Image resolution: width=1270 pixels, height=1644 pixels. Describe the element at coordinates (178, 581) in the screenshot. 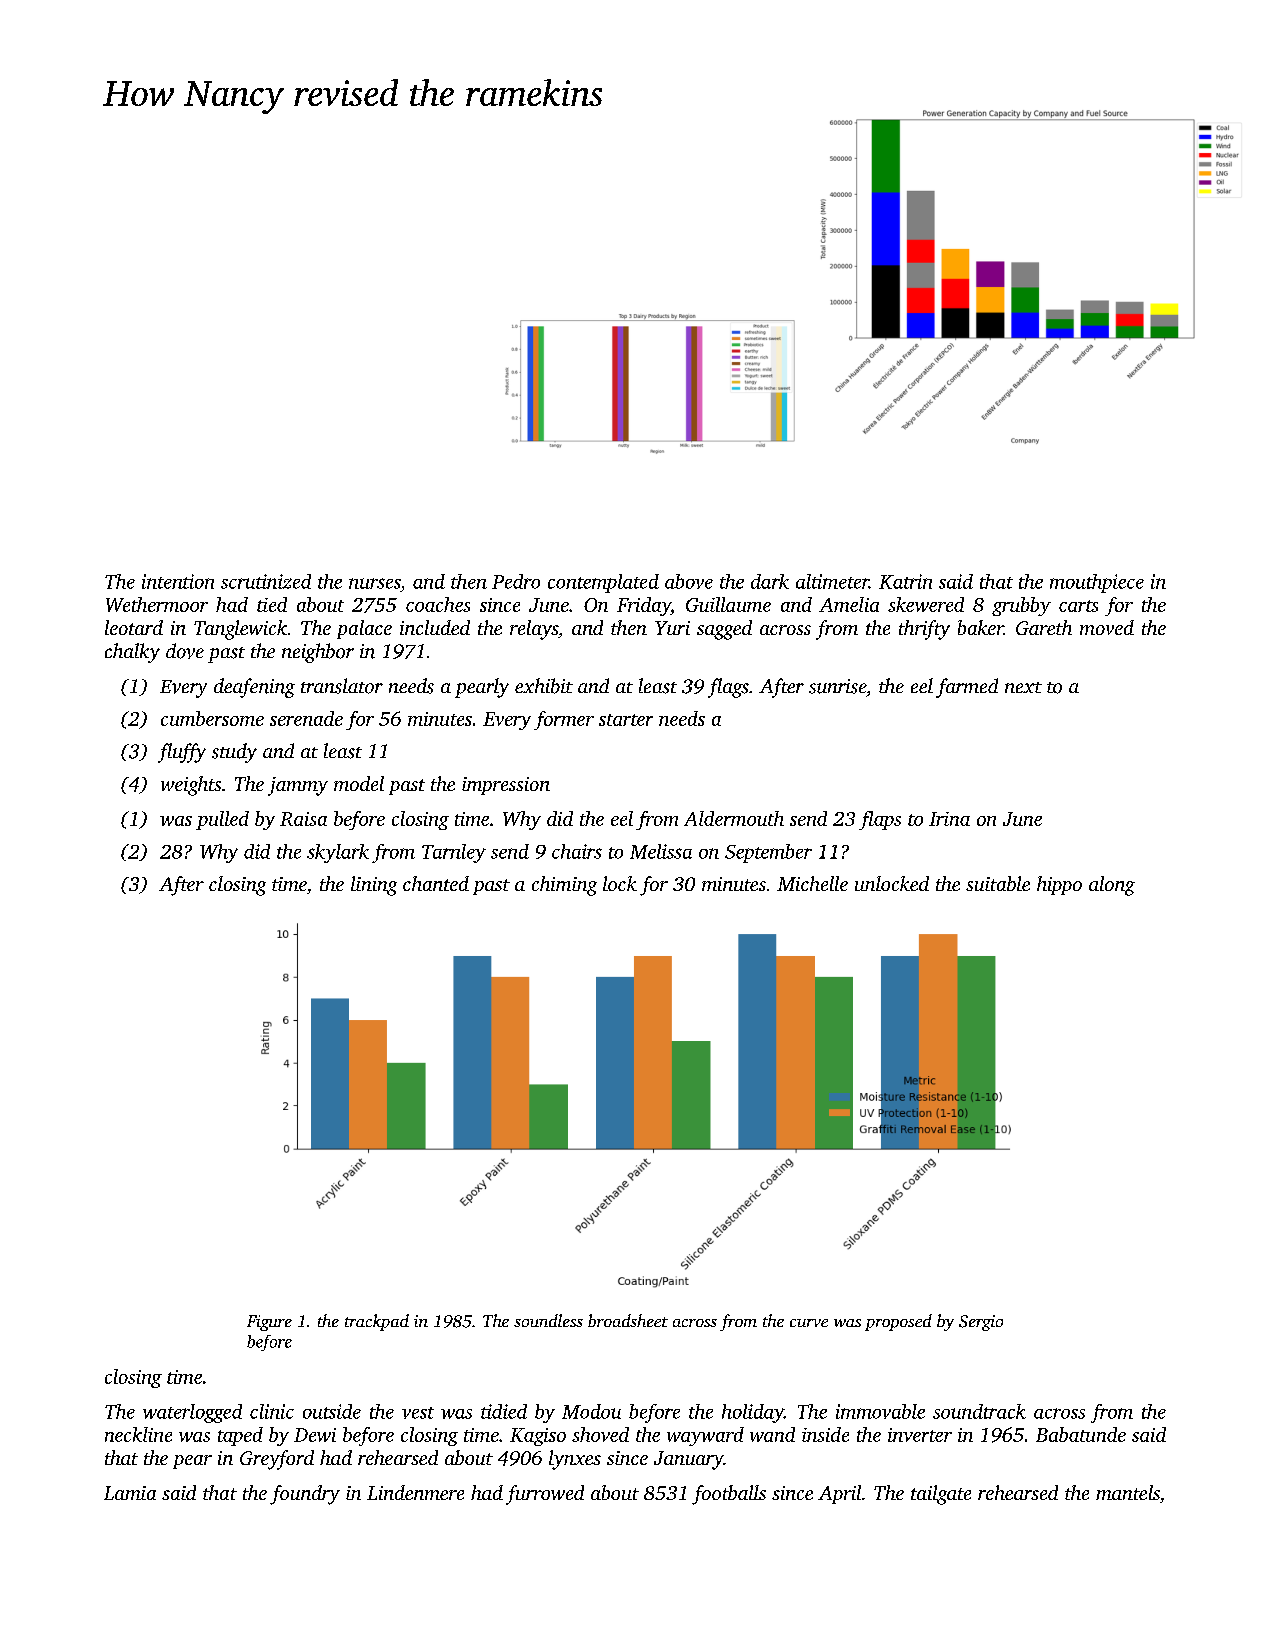

I see `intention` at that location.
